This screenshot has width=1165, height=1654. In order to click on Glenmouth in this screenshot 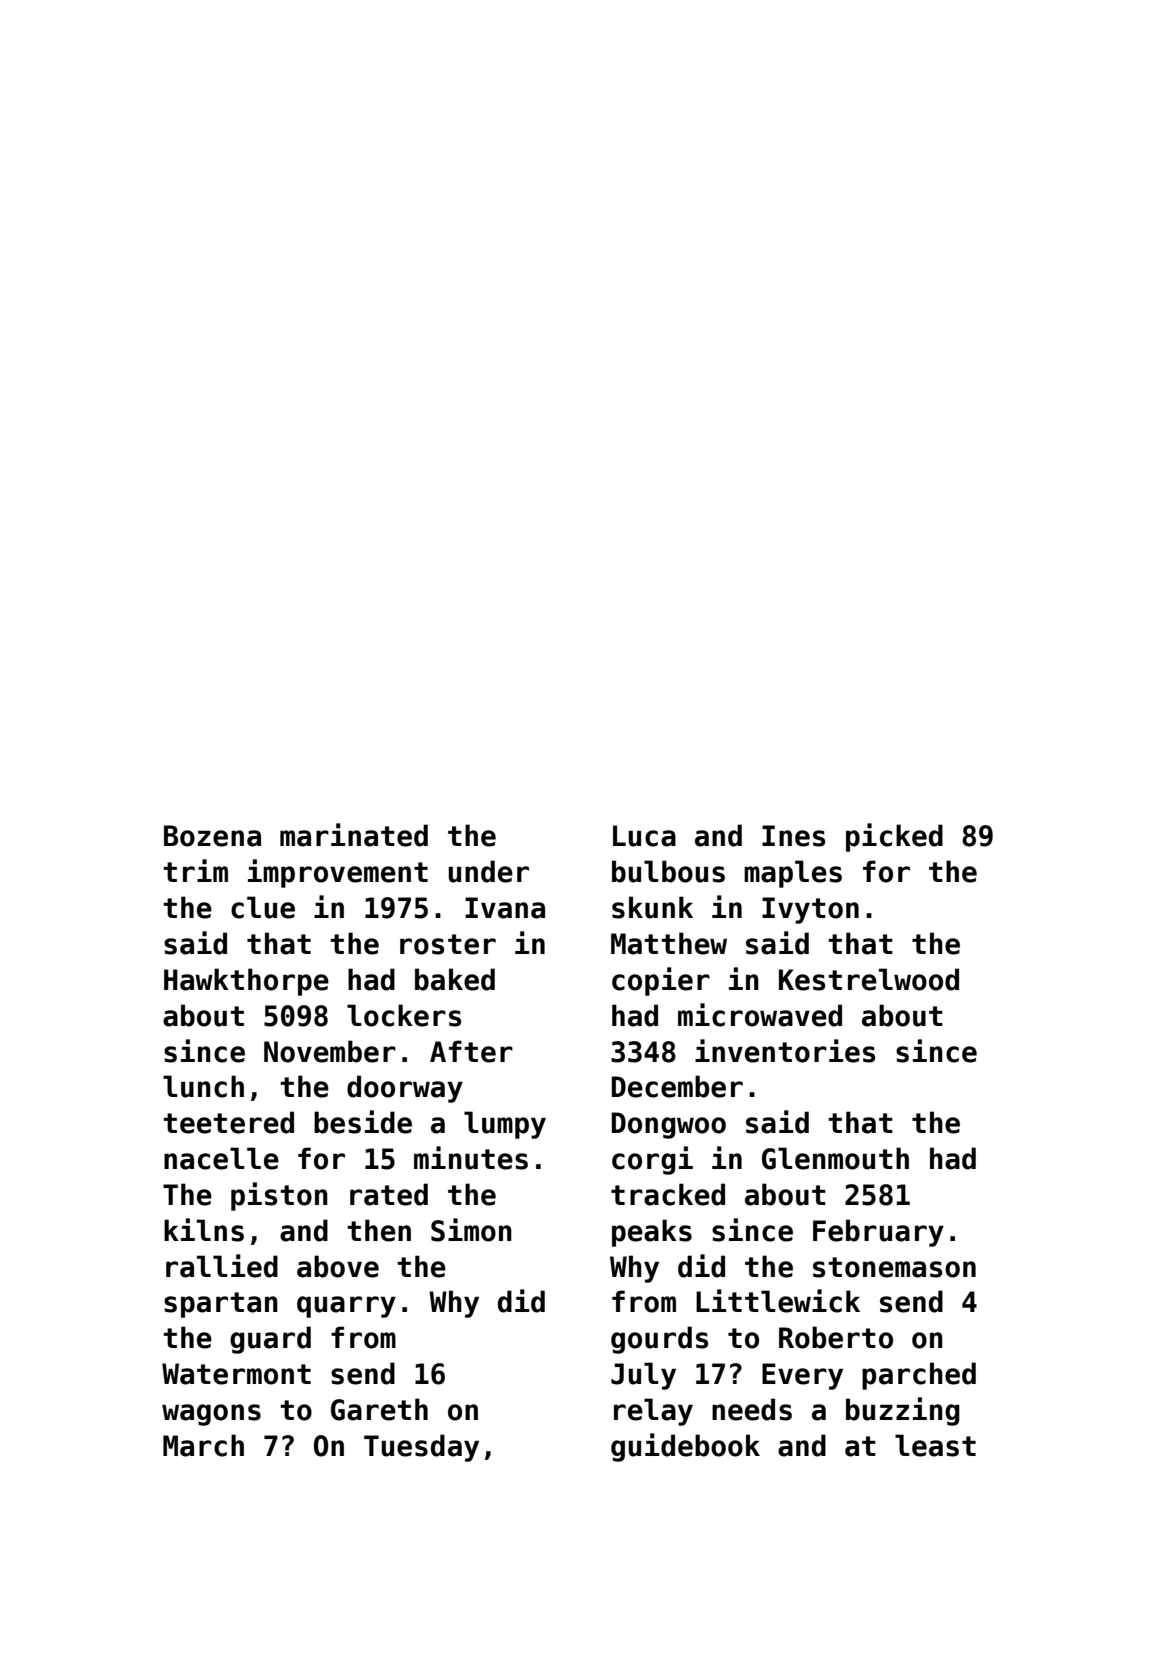, I will do `click(835, 1158)`.
